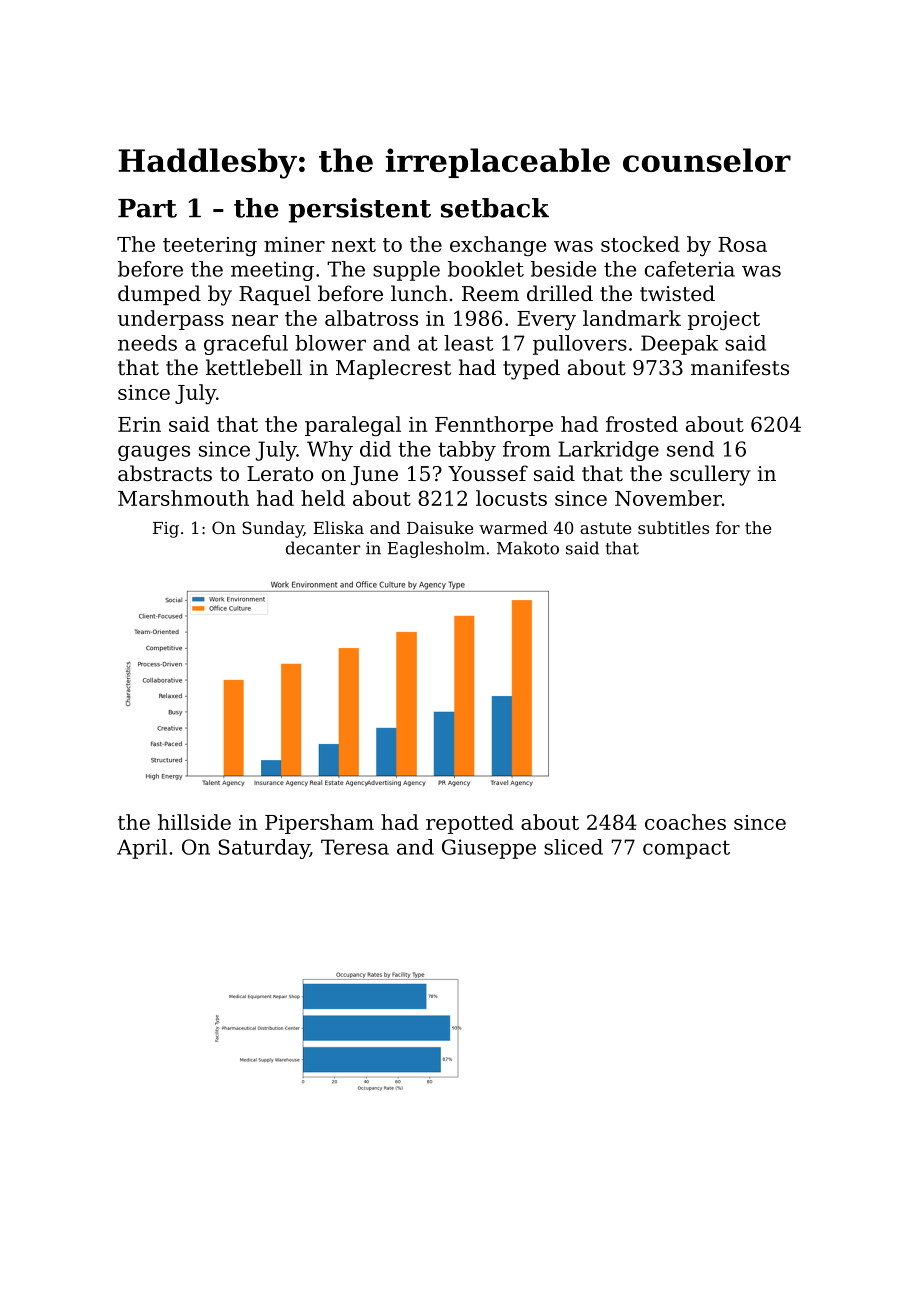 The image size is (924, 1311). What do you see at coordinates (419, 293) in the page?
I see `lunch` at bounding box center [419, 293].
